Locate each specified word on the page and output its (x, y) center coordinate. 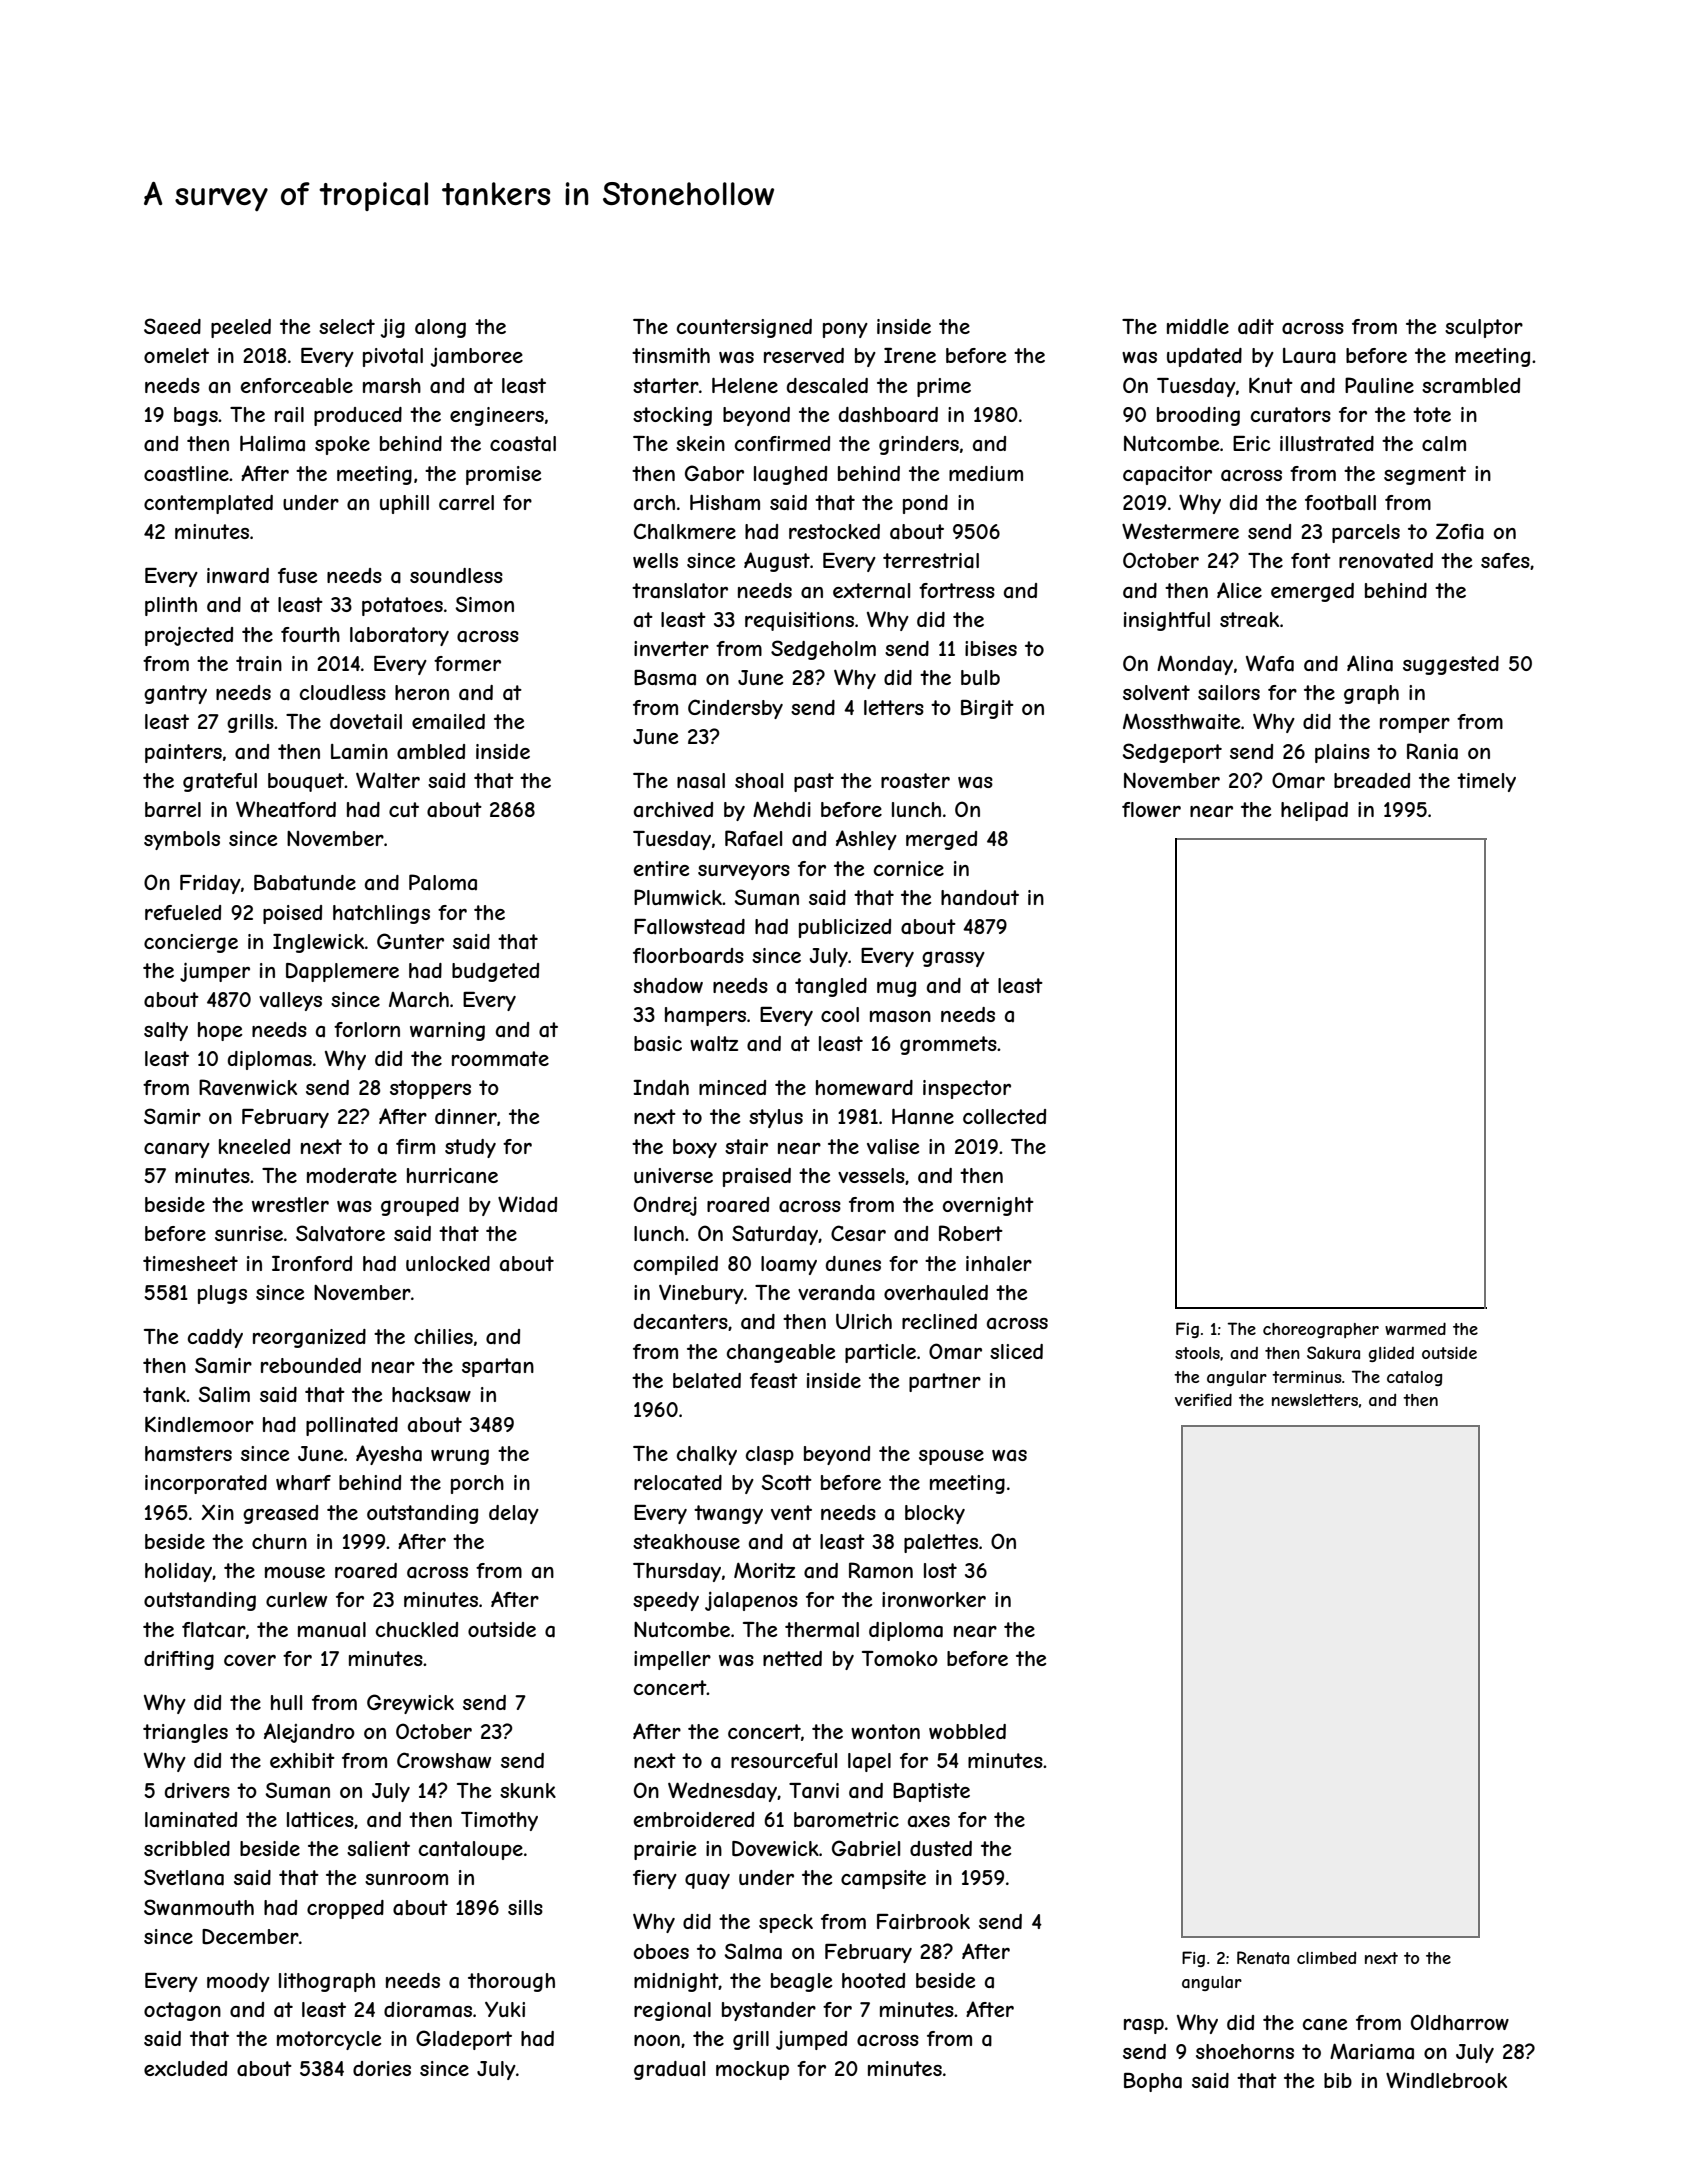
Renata (1263, 1957)
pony (845, 330)
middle (1198, 326)
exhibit (302, 1760)
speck (786, 1923)
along (440, 328)
